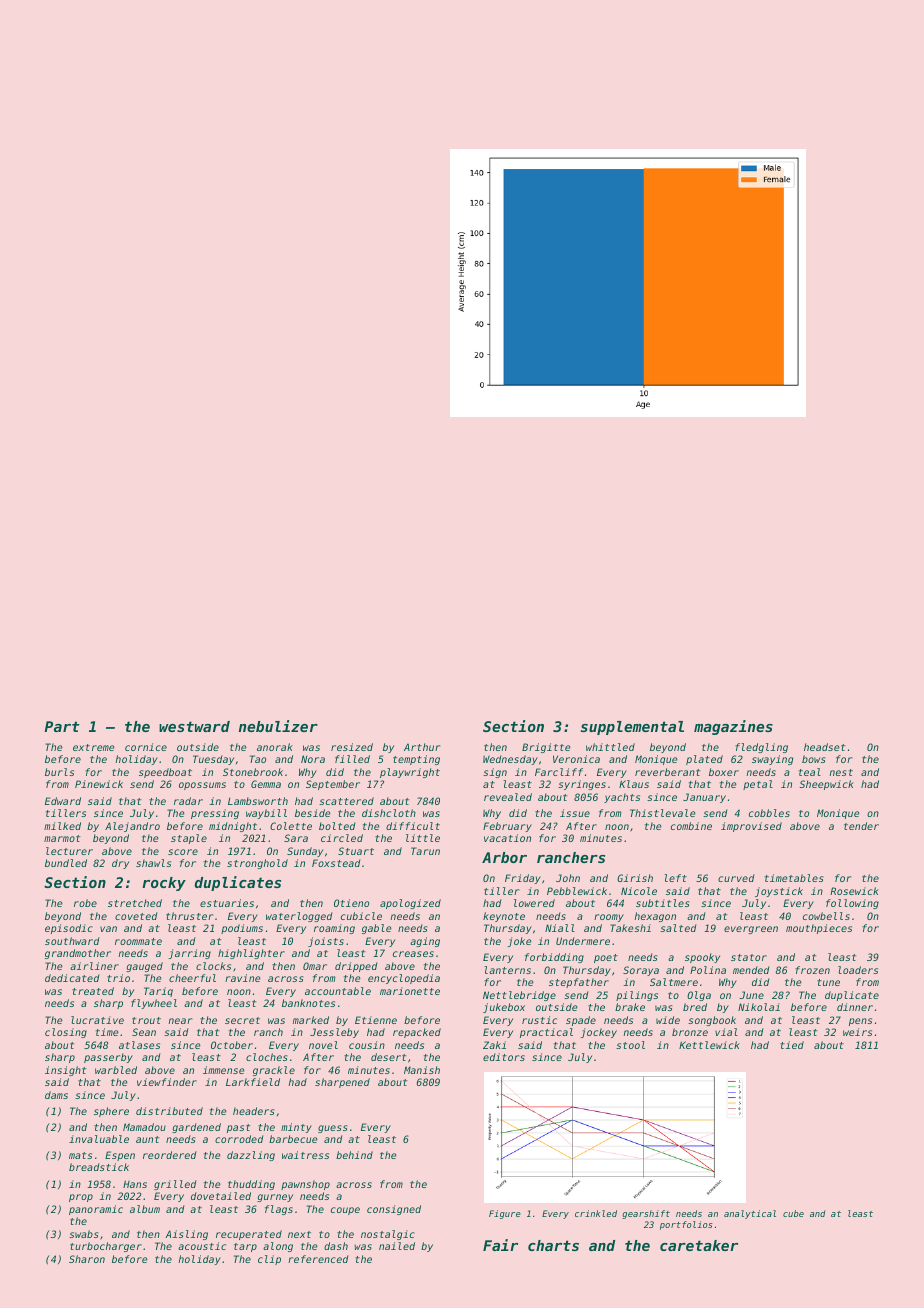 The height and width of the screenshot is (1308, 924). Describe the element at coordinates (423, 838) in the screenshot. I see `little` at that location.
